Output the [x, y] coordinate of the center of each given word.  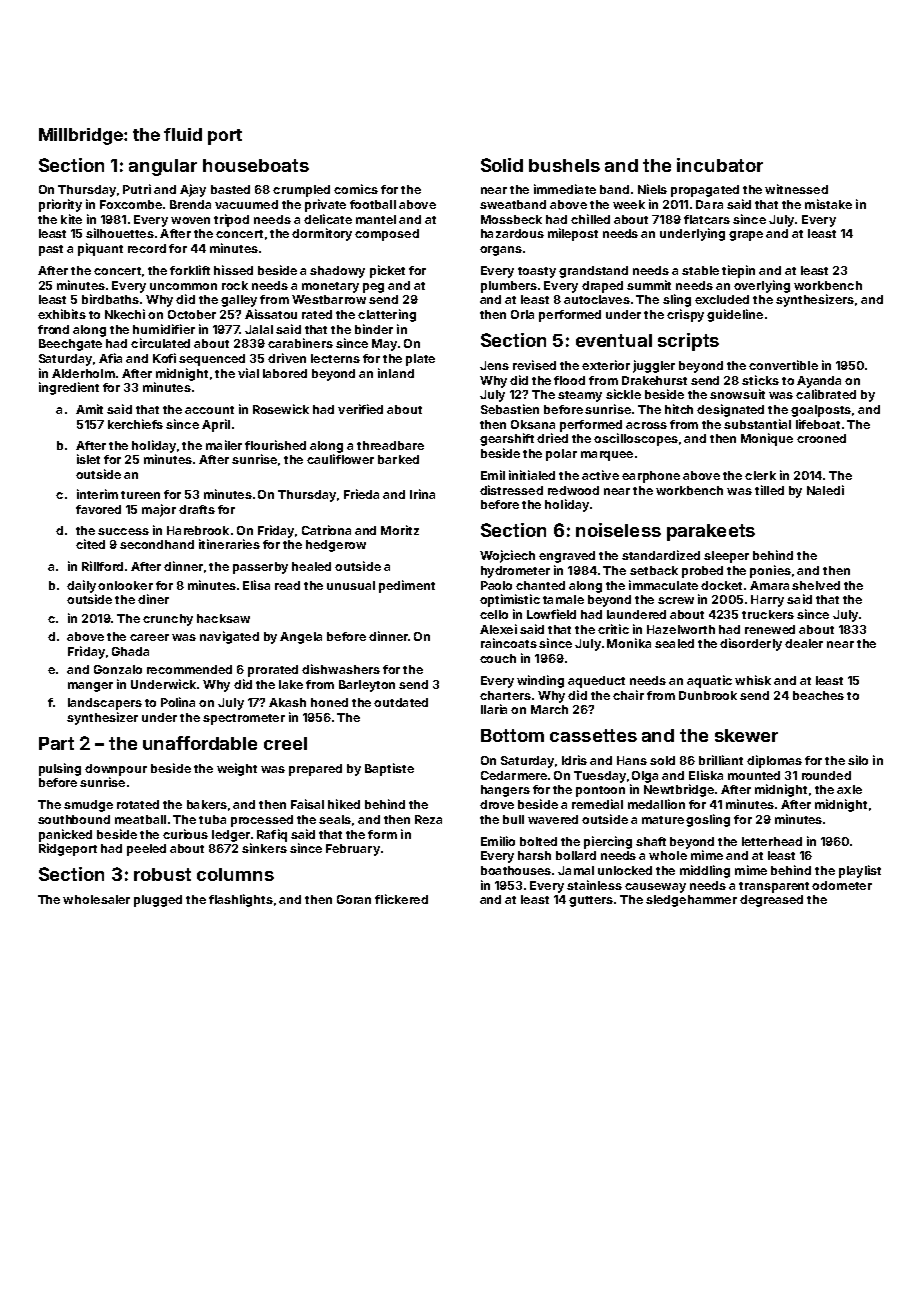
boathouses [516, 870]
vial [248, 373]
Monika [629, 643]
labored [285, 373]
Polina [178, 702]
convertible [783, 365]
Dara [709, 204]
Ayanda [819, 382]
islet [88, 459]
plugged [158, 901]
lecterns [335, 358]
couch [498, 658]
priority [60, 205]
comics [356, 189]
